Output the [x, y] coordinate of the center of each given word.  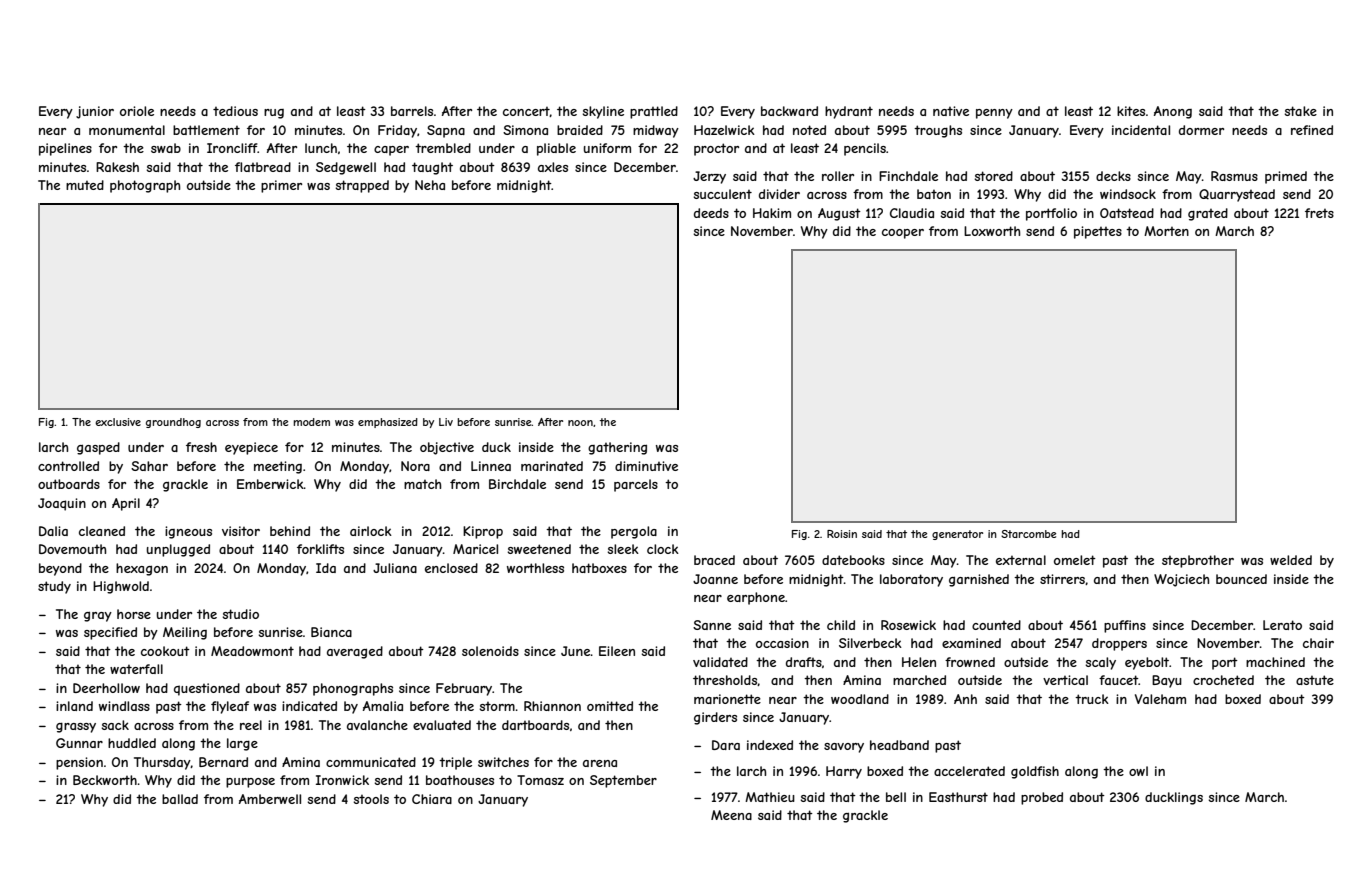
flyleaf [230, 707]
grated [1208, 214]
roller [838, 176]
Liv [446, 422]
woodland [860, 699]
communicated [371, 762]
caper [391, 151]
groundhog [173, 423]
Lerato [1282, 625]
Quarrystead [1237, 195]
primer [281, 186]
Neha [430, 185]
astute [1315, 680]
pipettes [1098, 232]
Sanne [712, 625]
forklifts [320, 549]
